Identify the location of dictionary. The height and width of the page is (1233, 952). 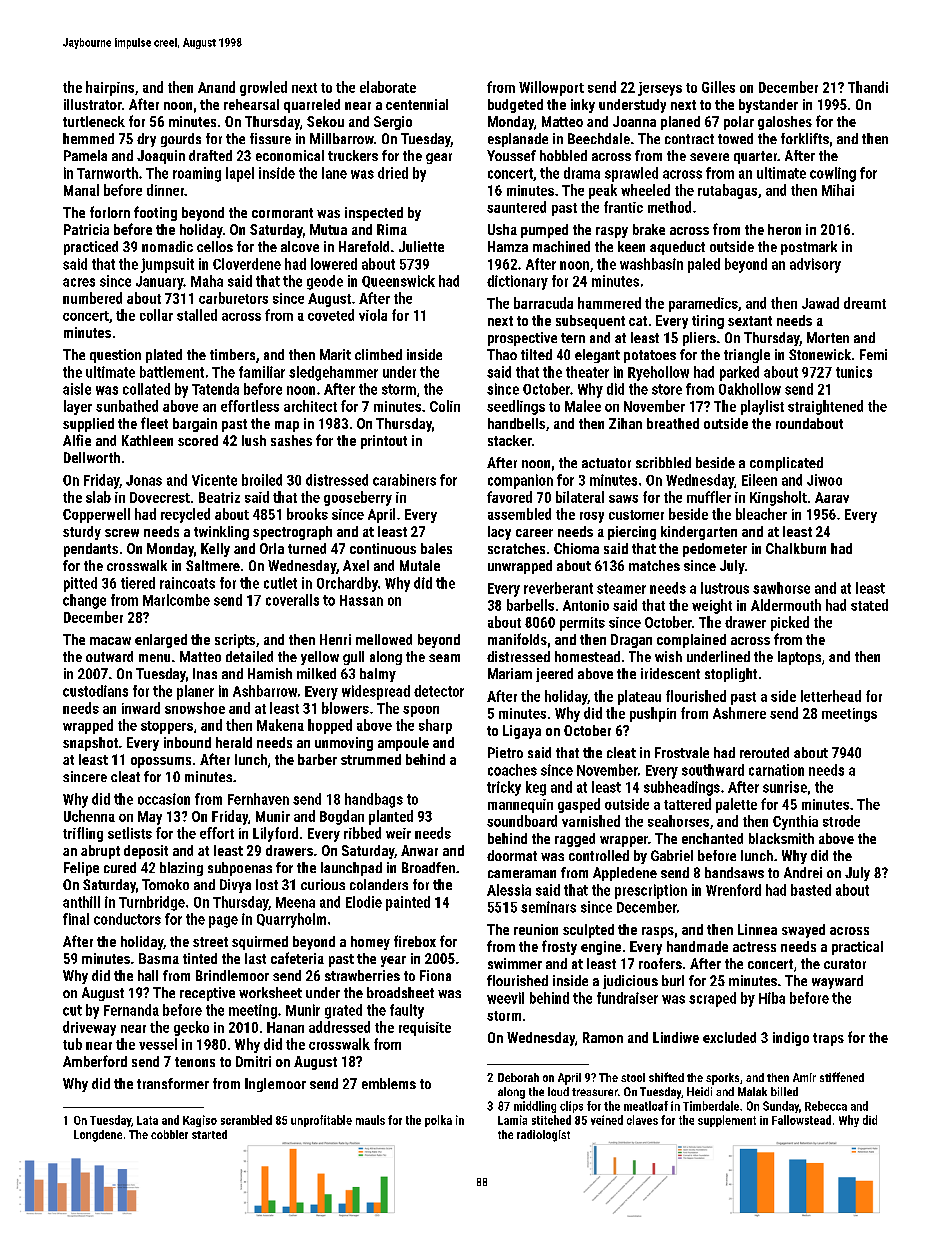
(517, 282).
